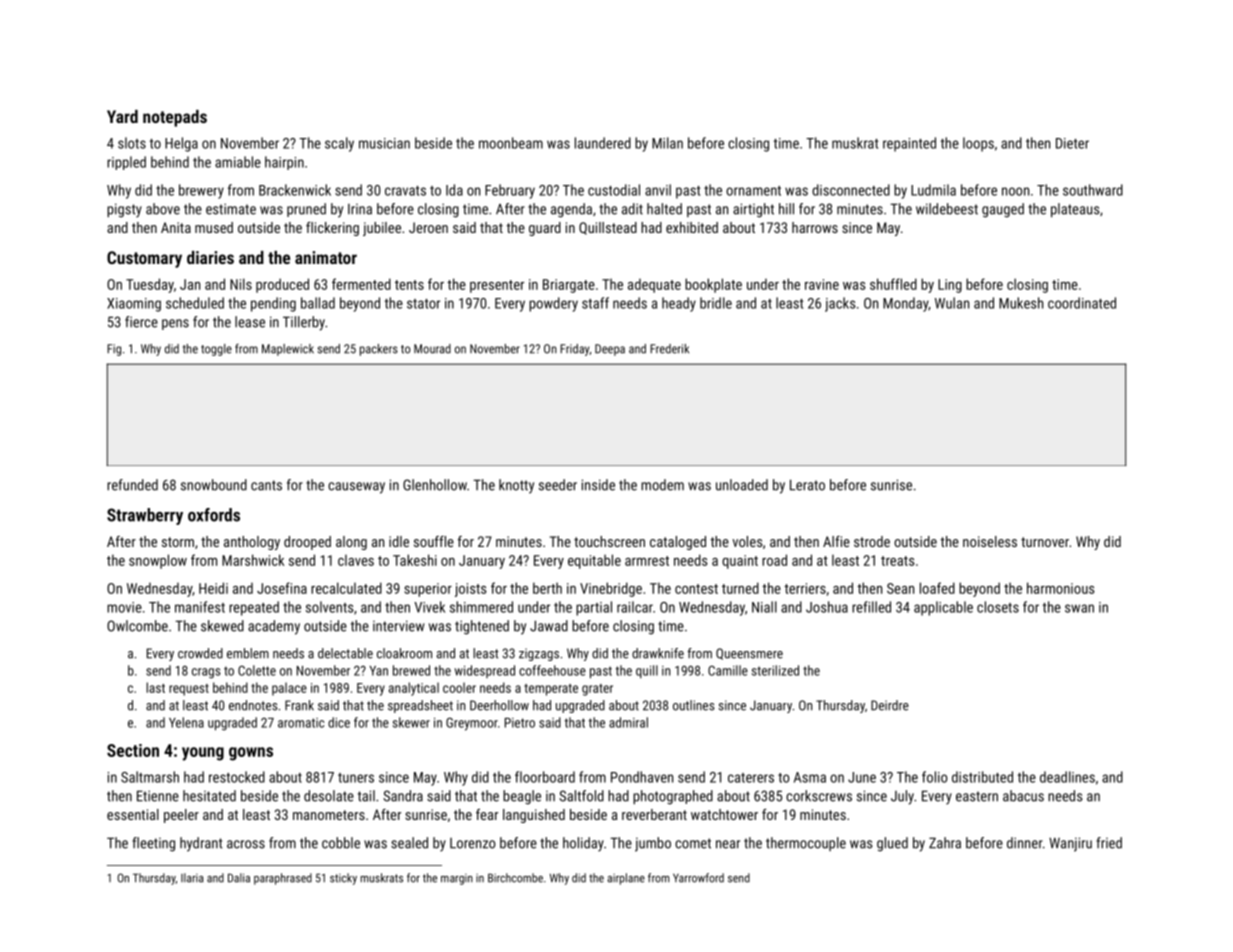 The width and height of the page is (1233, 952). What do you see at coordinates (909, 144) in the page?
I see `repainted` at bounding box center [909, 144].
